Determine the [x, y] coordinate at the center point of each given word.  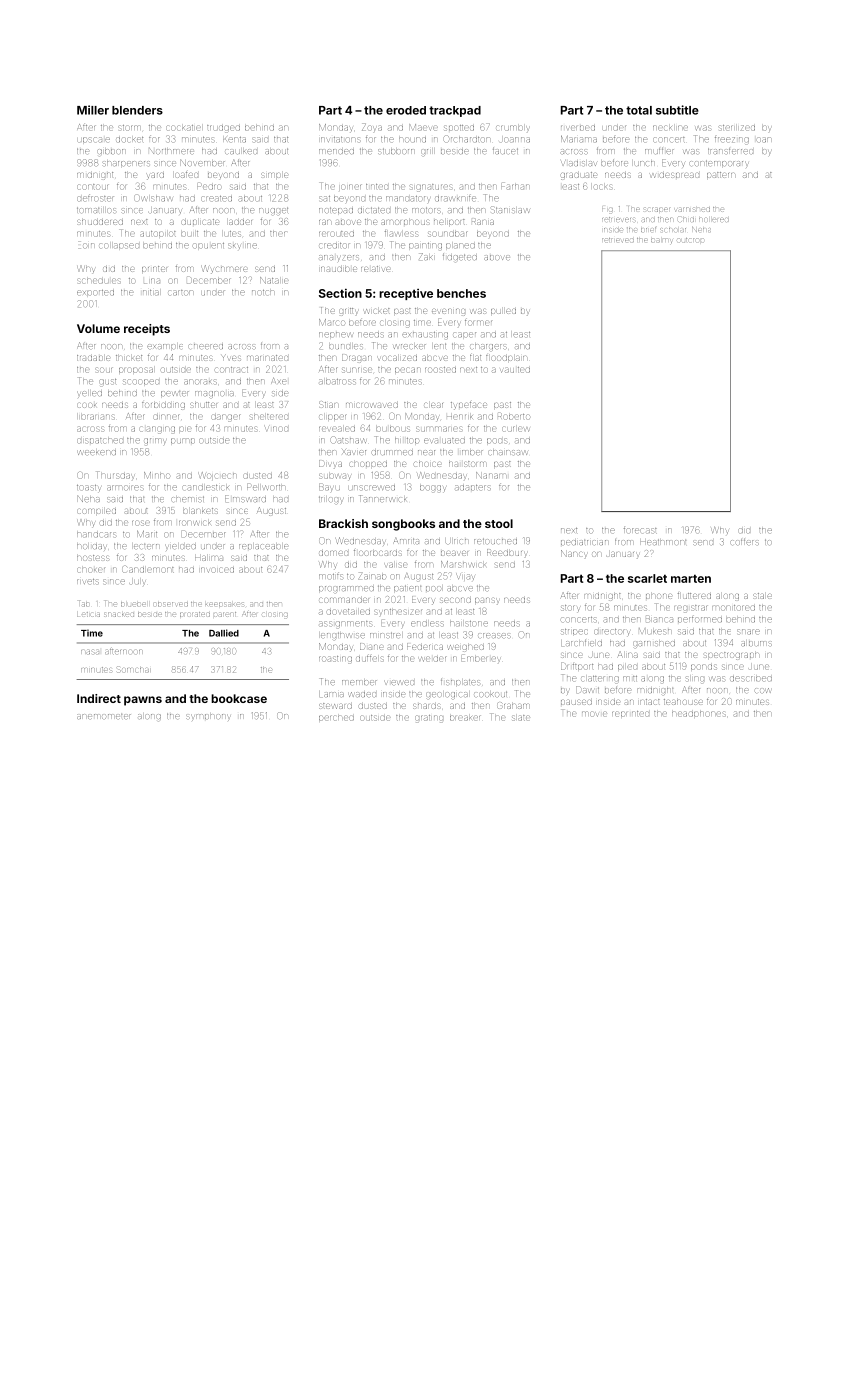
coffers [745, 542]
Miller [93, 110]
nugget [273, 211]
